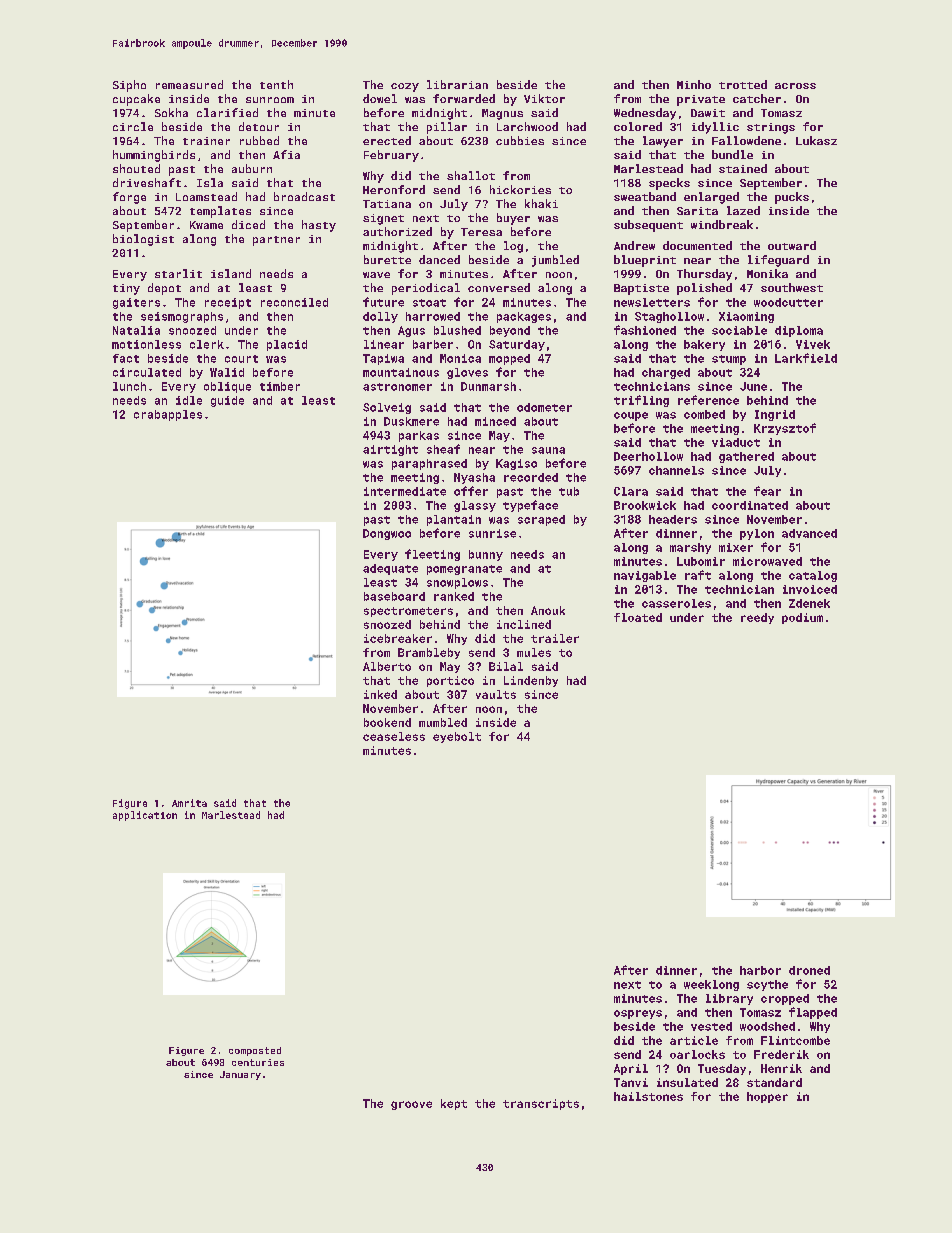 This image has width=952, height=1233. I want to click on harbor, so click(760, 970).
